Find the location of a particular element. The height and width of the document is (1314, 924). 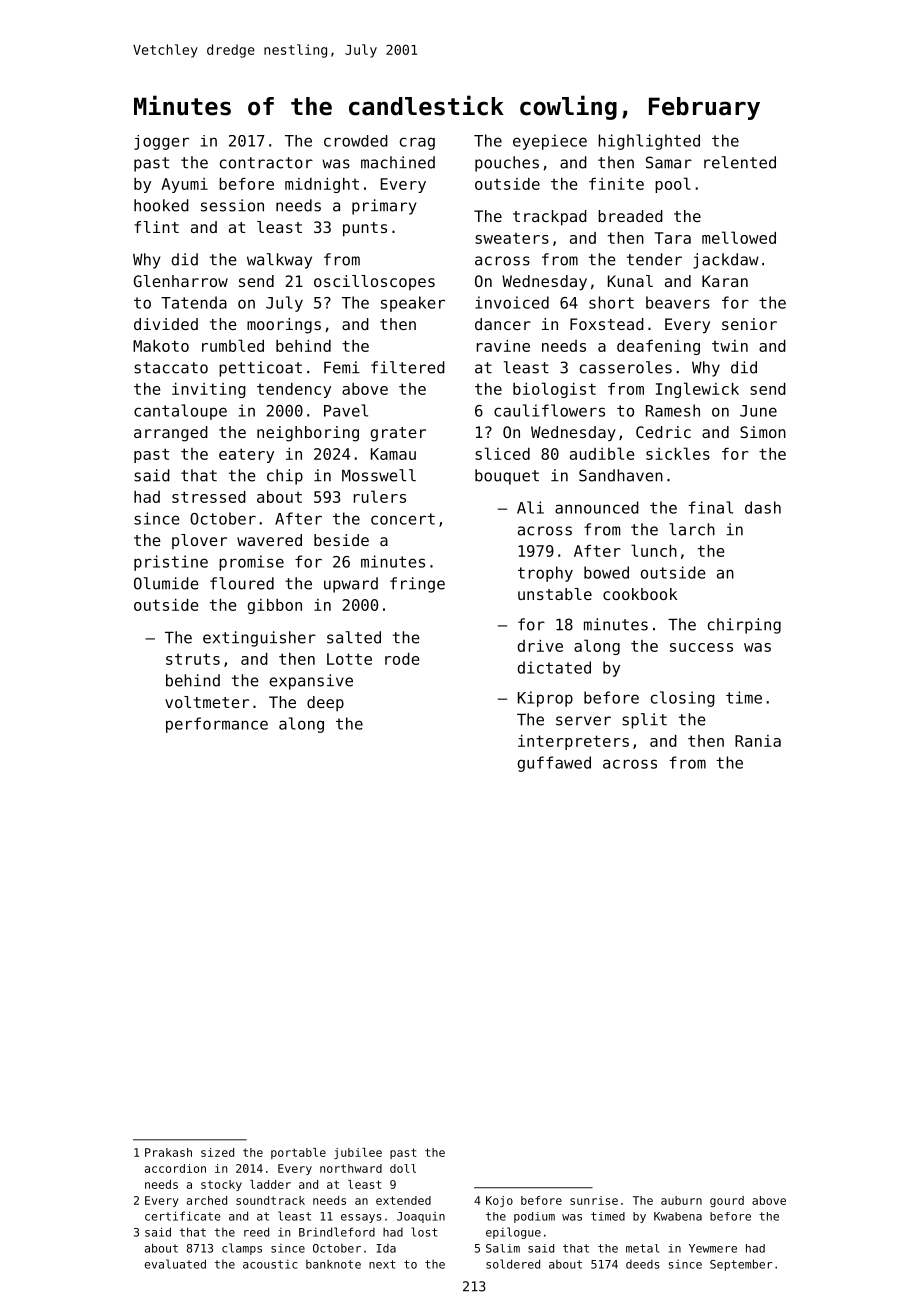

invoiced is located at coordinates (512, 302).
